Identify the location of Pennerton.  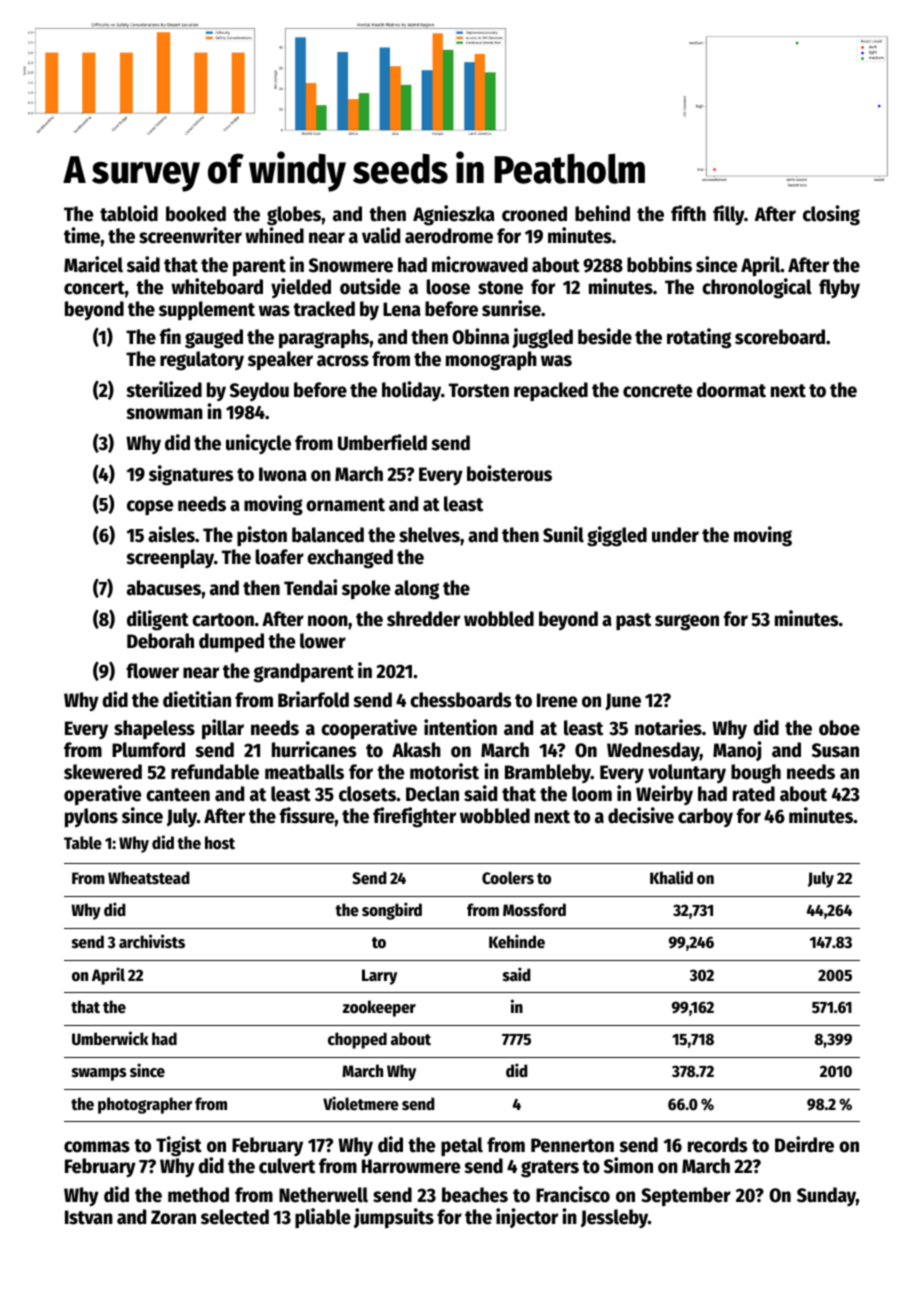
(572, 1145).
